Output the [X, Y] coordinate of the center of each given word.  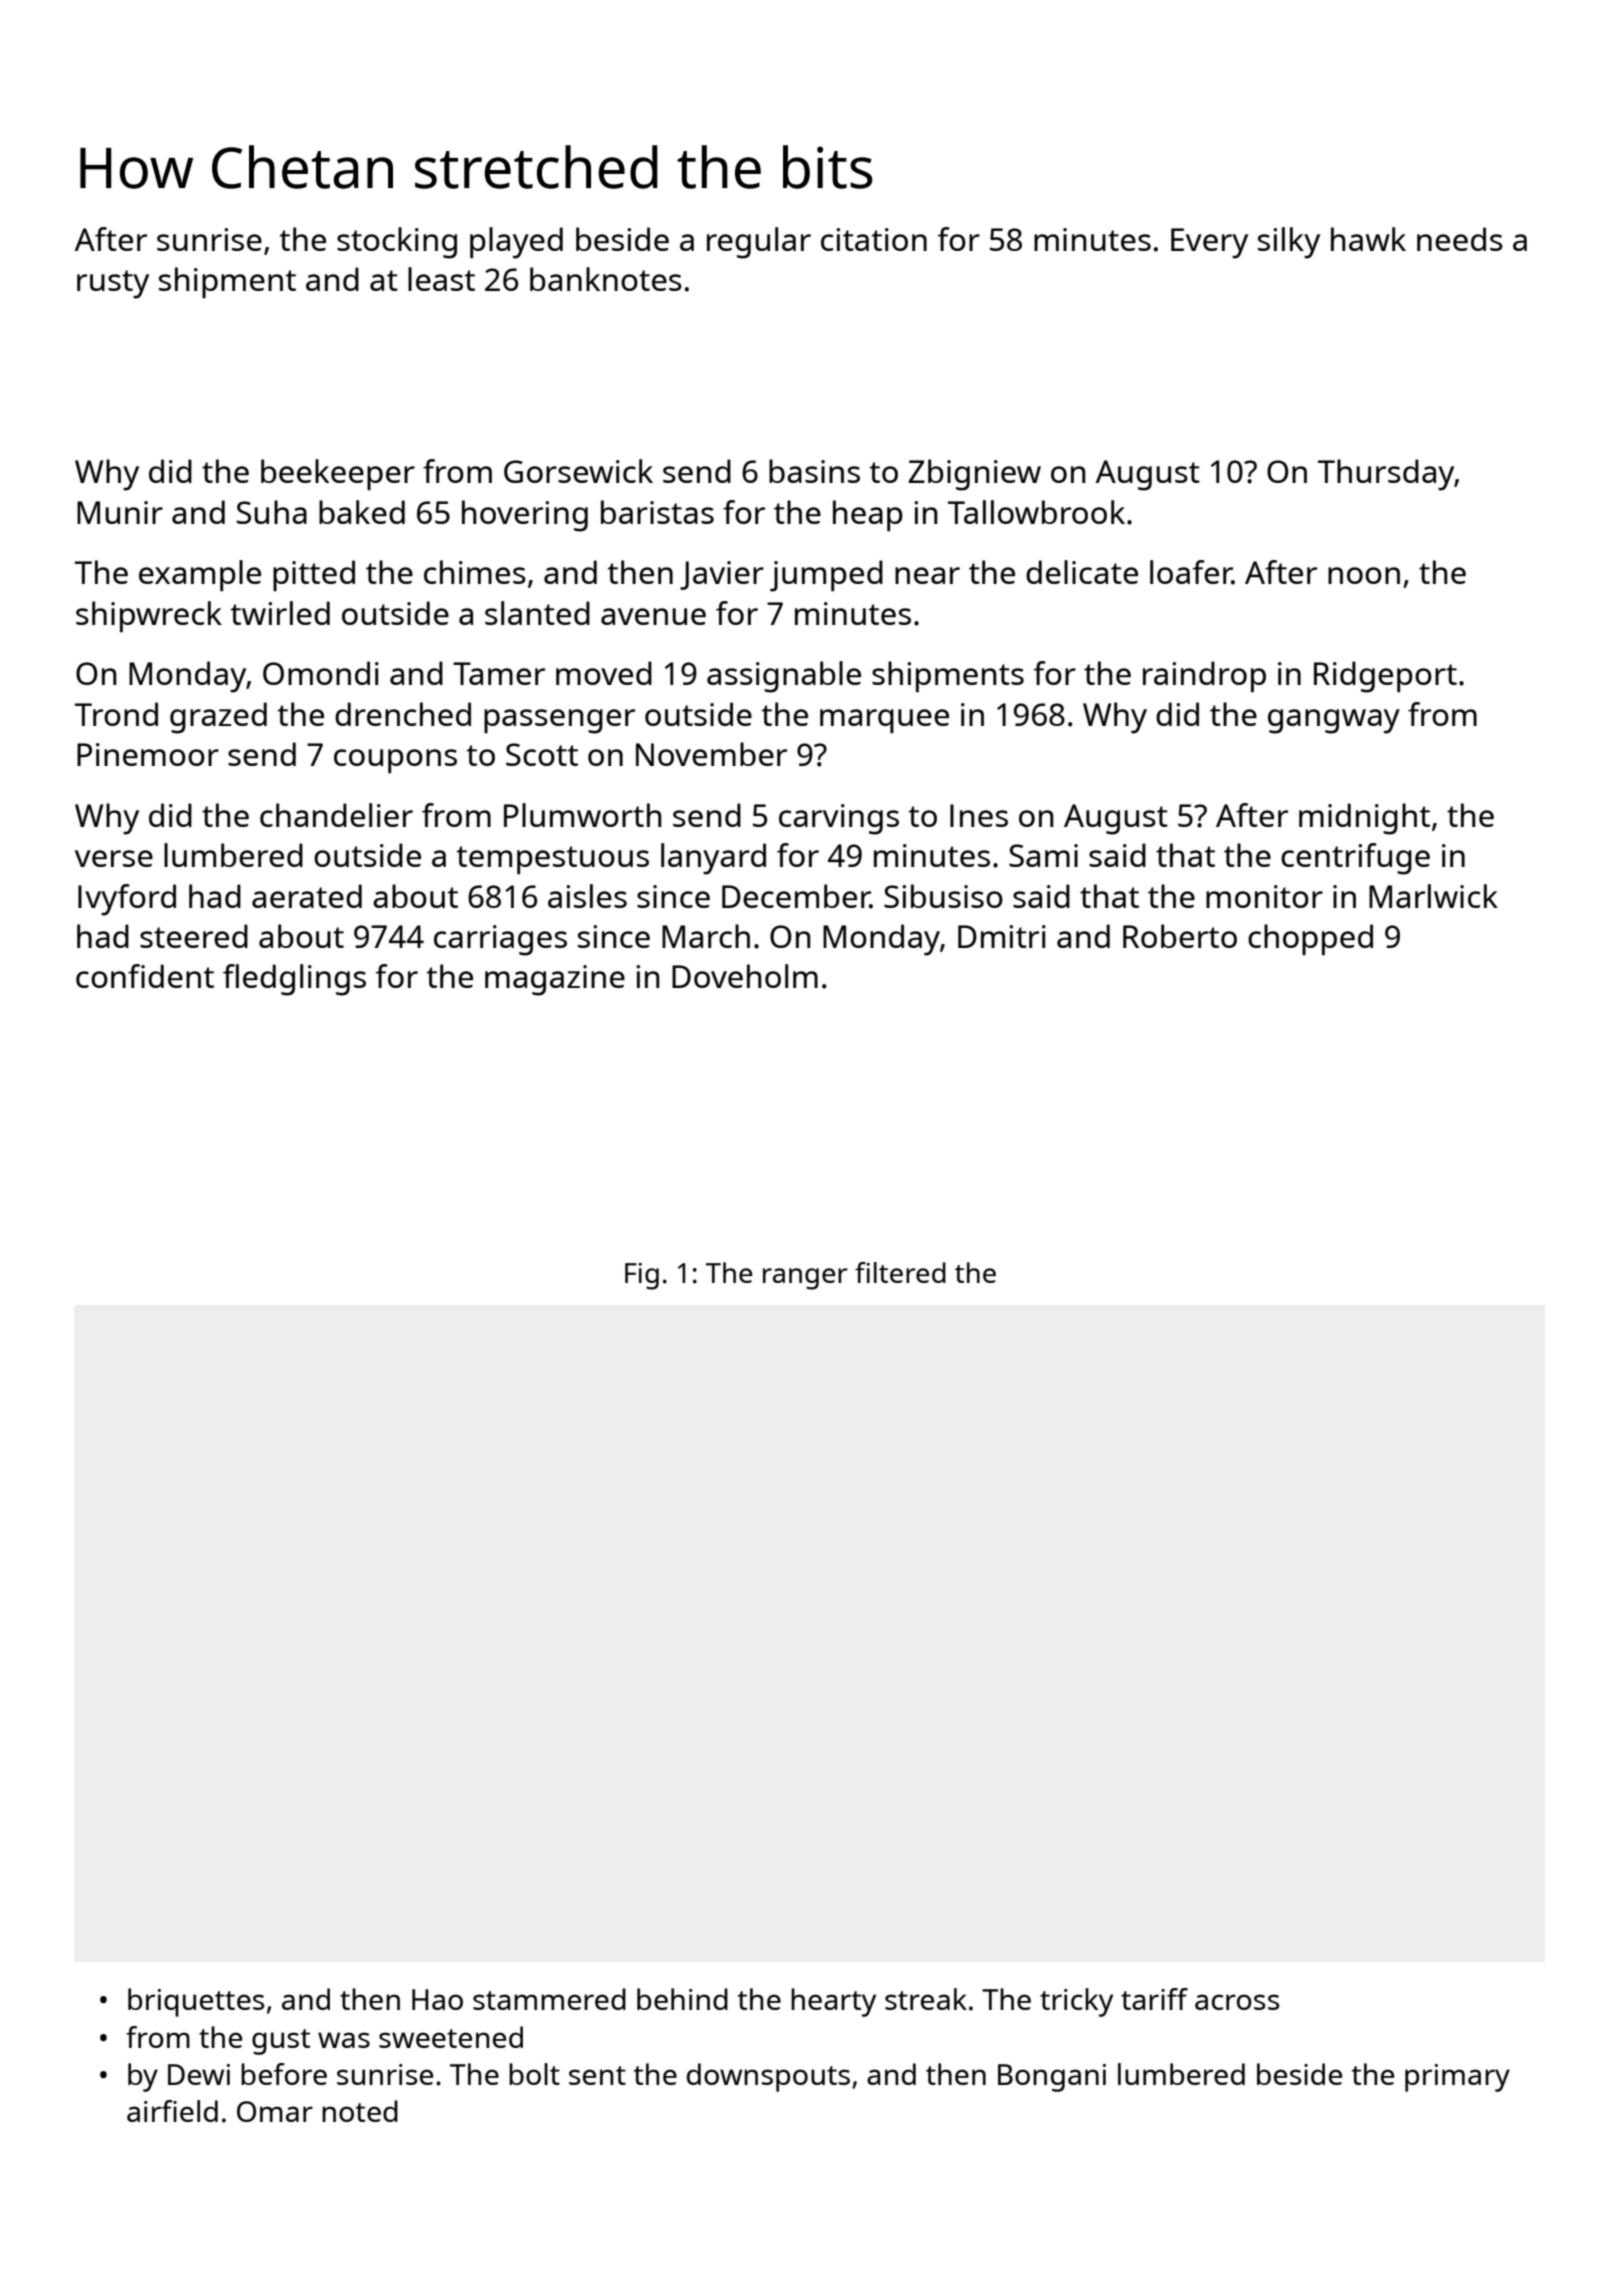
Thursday [1386, 475]
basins [814, 471]
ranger [805, 1279]
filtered [900, 1272]
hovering [525, 516]
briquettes [196, 2002]
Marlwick [1433, 896]
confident [145, 976]
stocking [397, 243]
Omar [275, 2111]
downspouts [768, 2077]
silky [1289, 243]
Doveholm [745, 976]
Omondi [321, 673]
